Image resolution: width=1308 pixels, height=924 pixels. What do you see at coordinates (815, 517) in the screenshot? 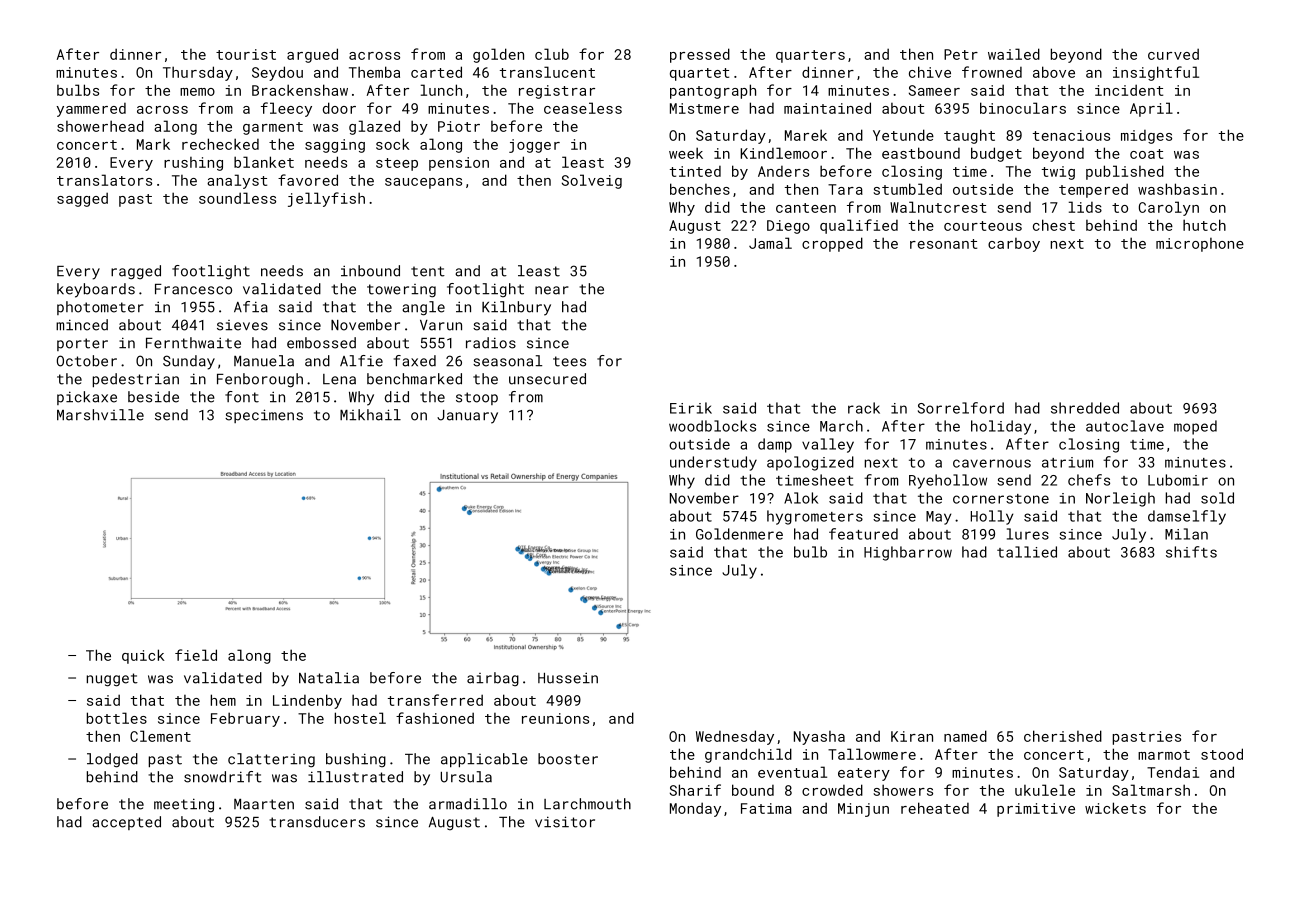
I see `hygrometers` at bounding box center [815, 517].
